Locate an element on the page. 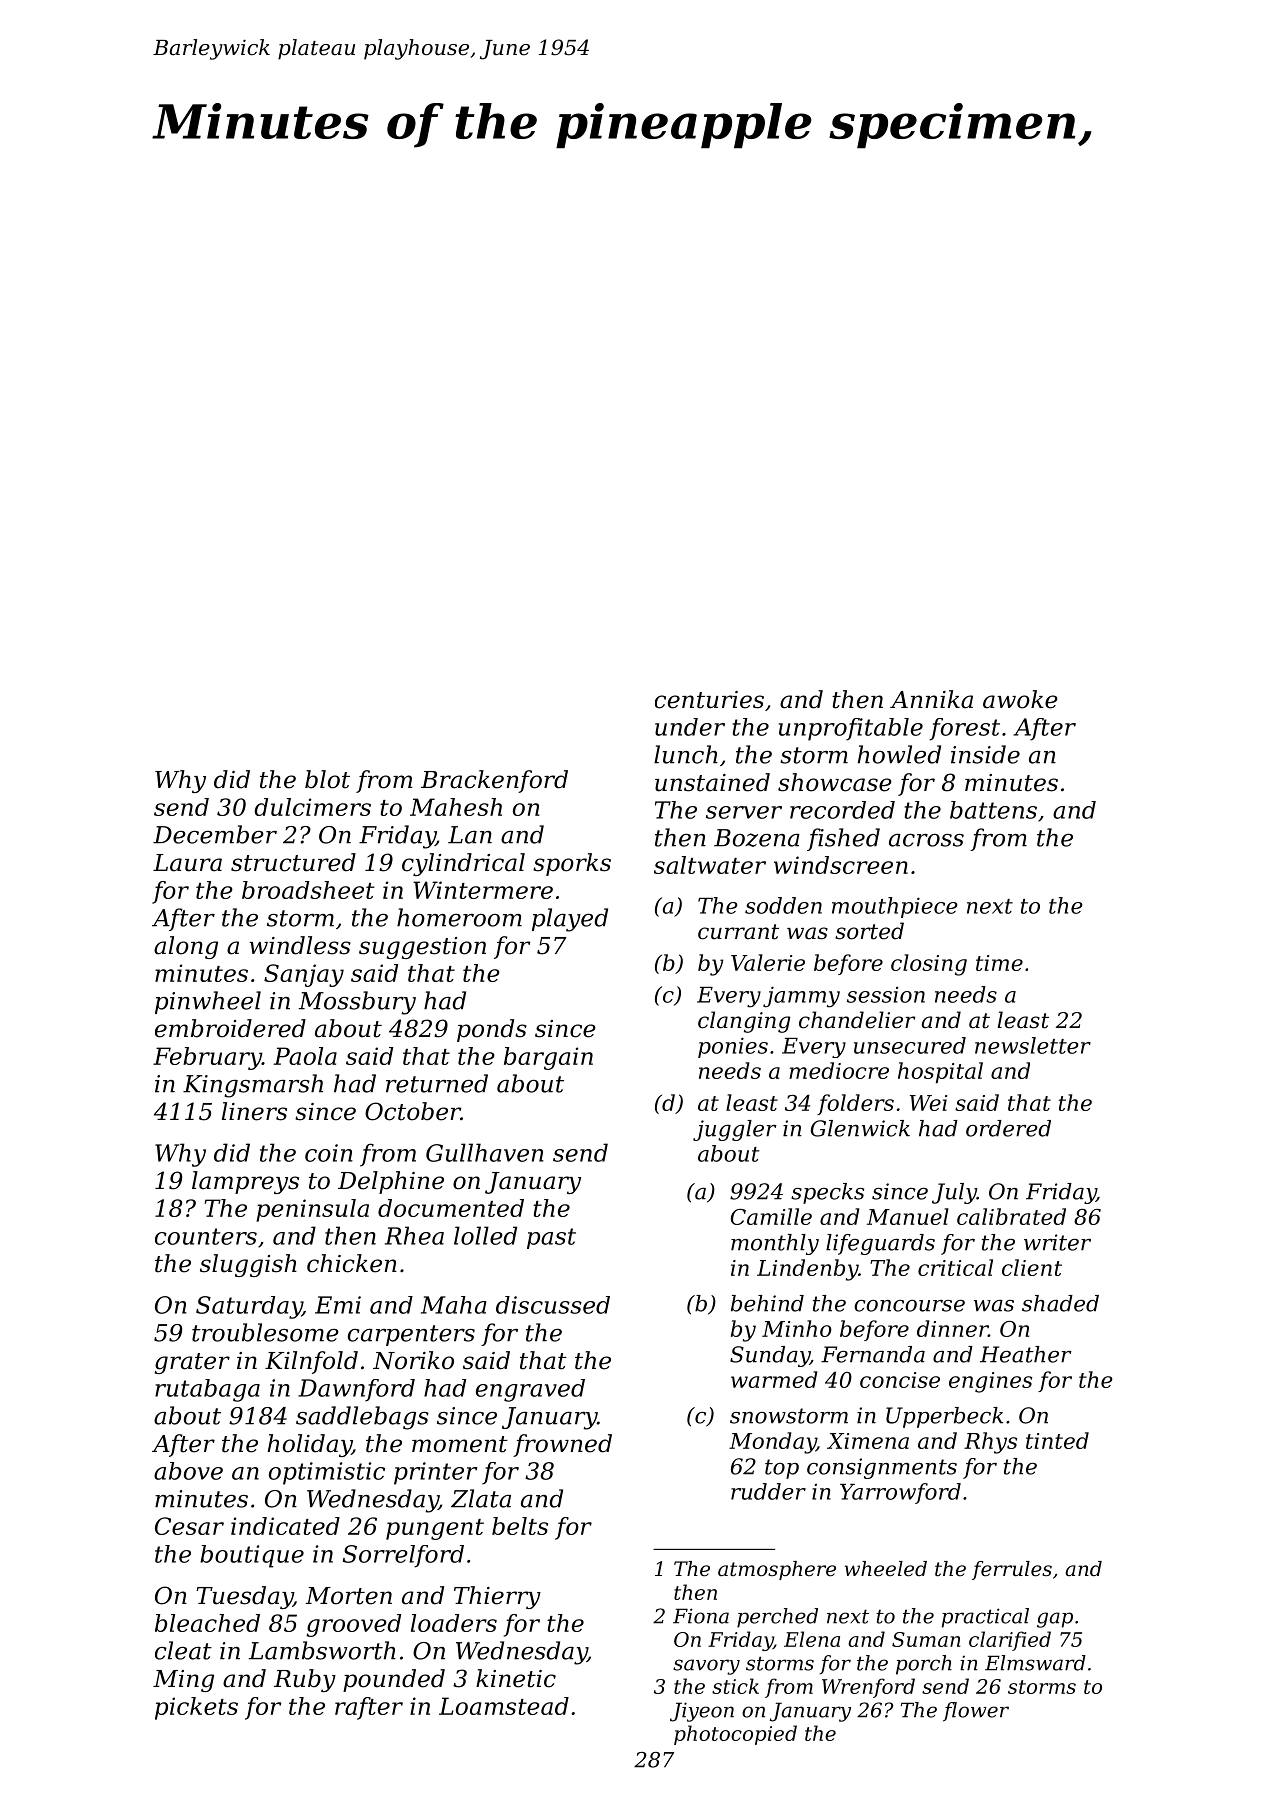  newsletter is located at coordinates (1033, 1045).
